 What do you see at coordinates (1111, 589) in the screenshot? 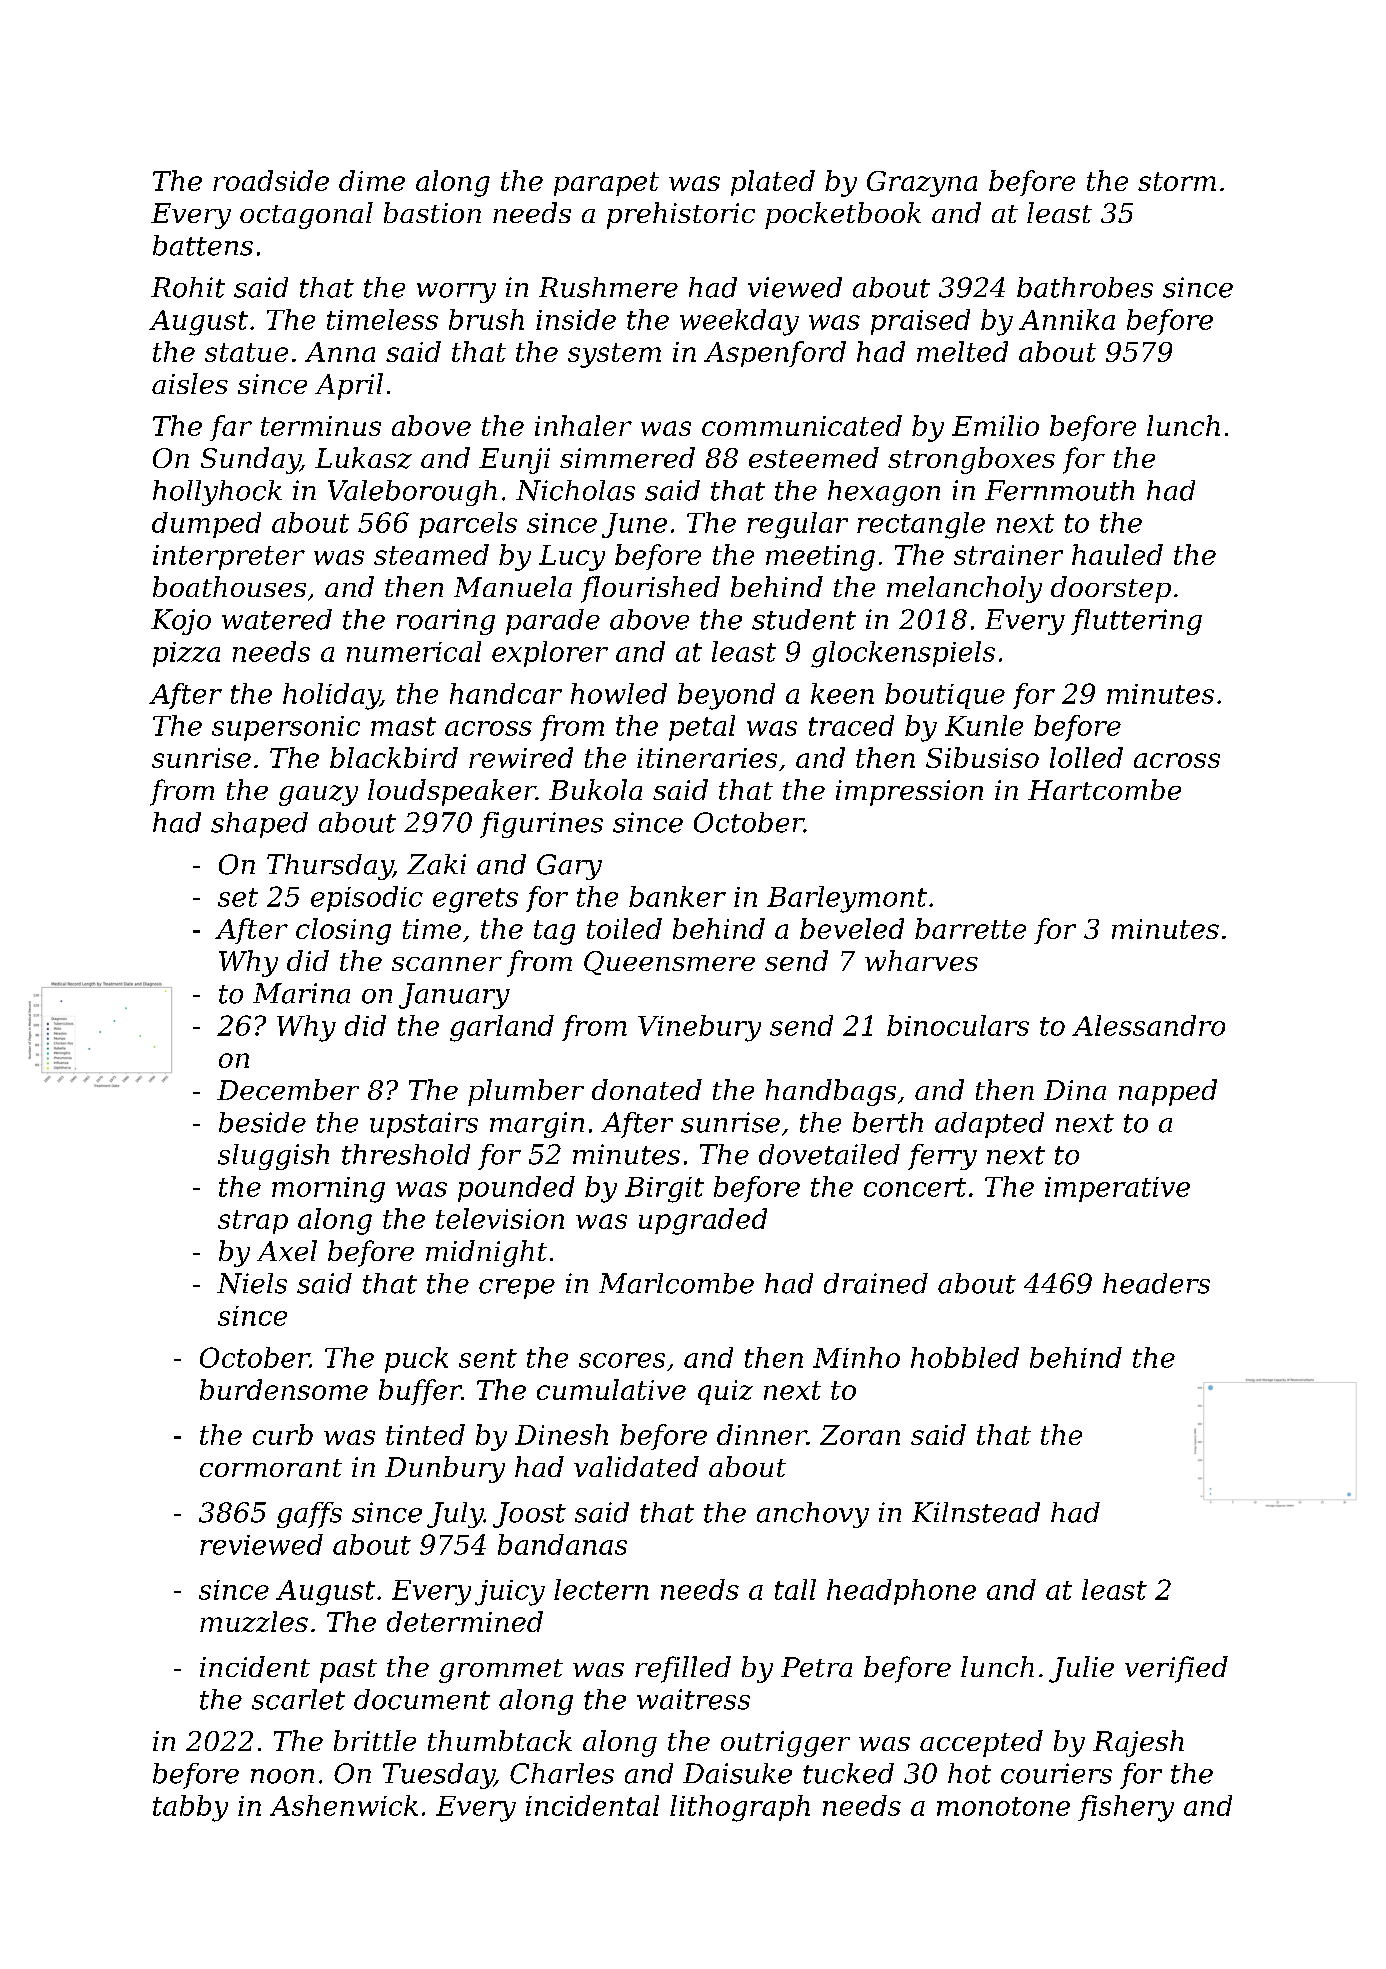
I see `doorstep` at bounding box center [1111, 589].
